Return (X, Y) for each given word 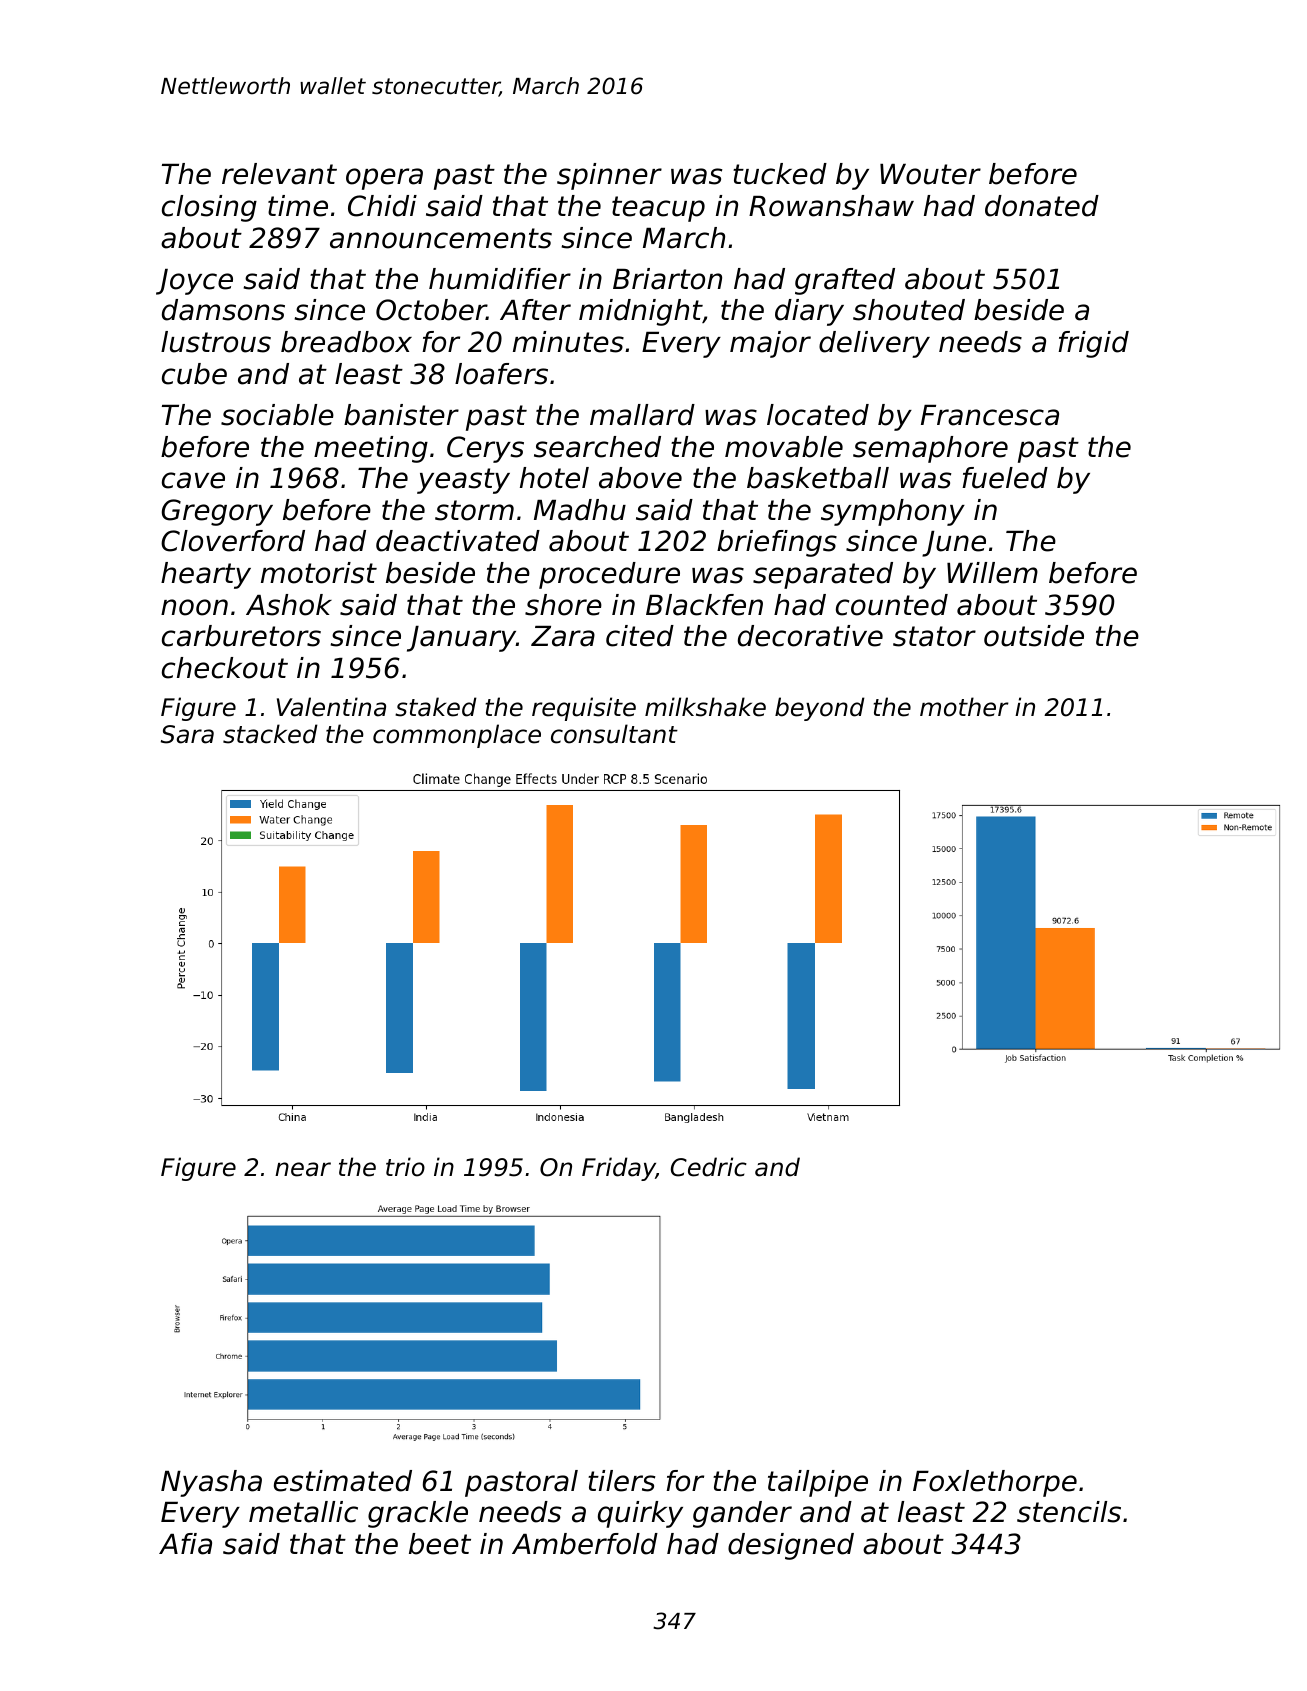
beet (440, 1544)
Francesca (990, 415)
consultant (614, 734)
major (770, 344)
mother (964, 707)
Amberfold (585, 1544)
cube (194, 374)
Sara (187, 734)
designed (791, 1546)
